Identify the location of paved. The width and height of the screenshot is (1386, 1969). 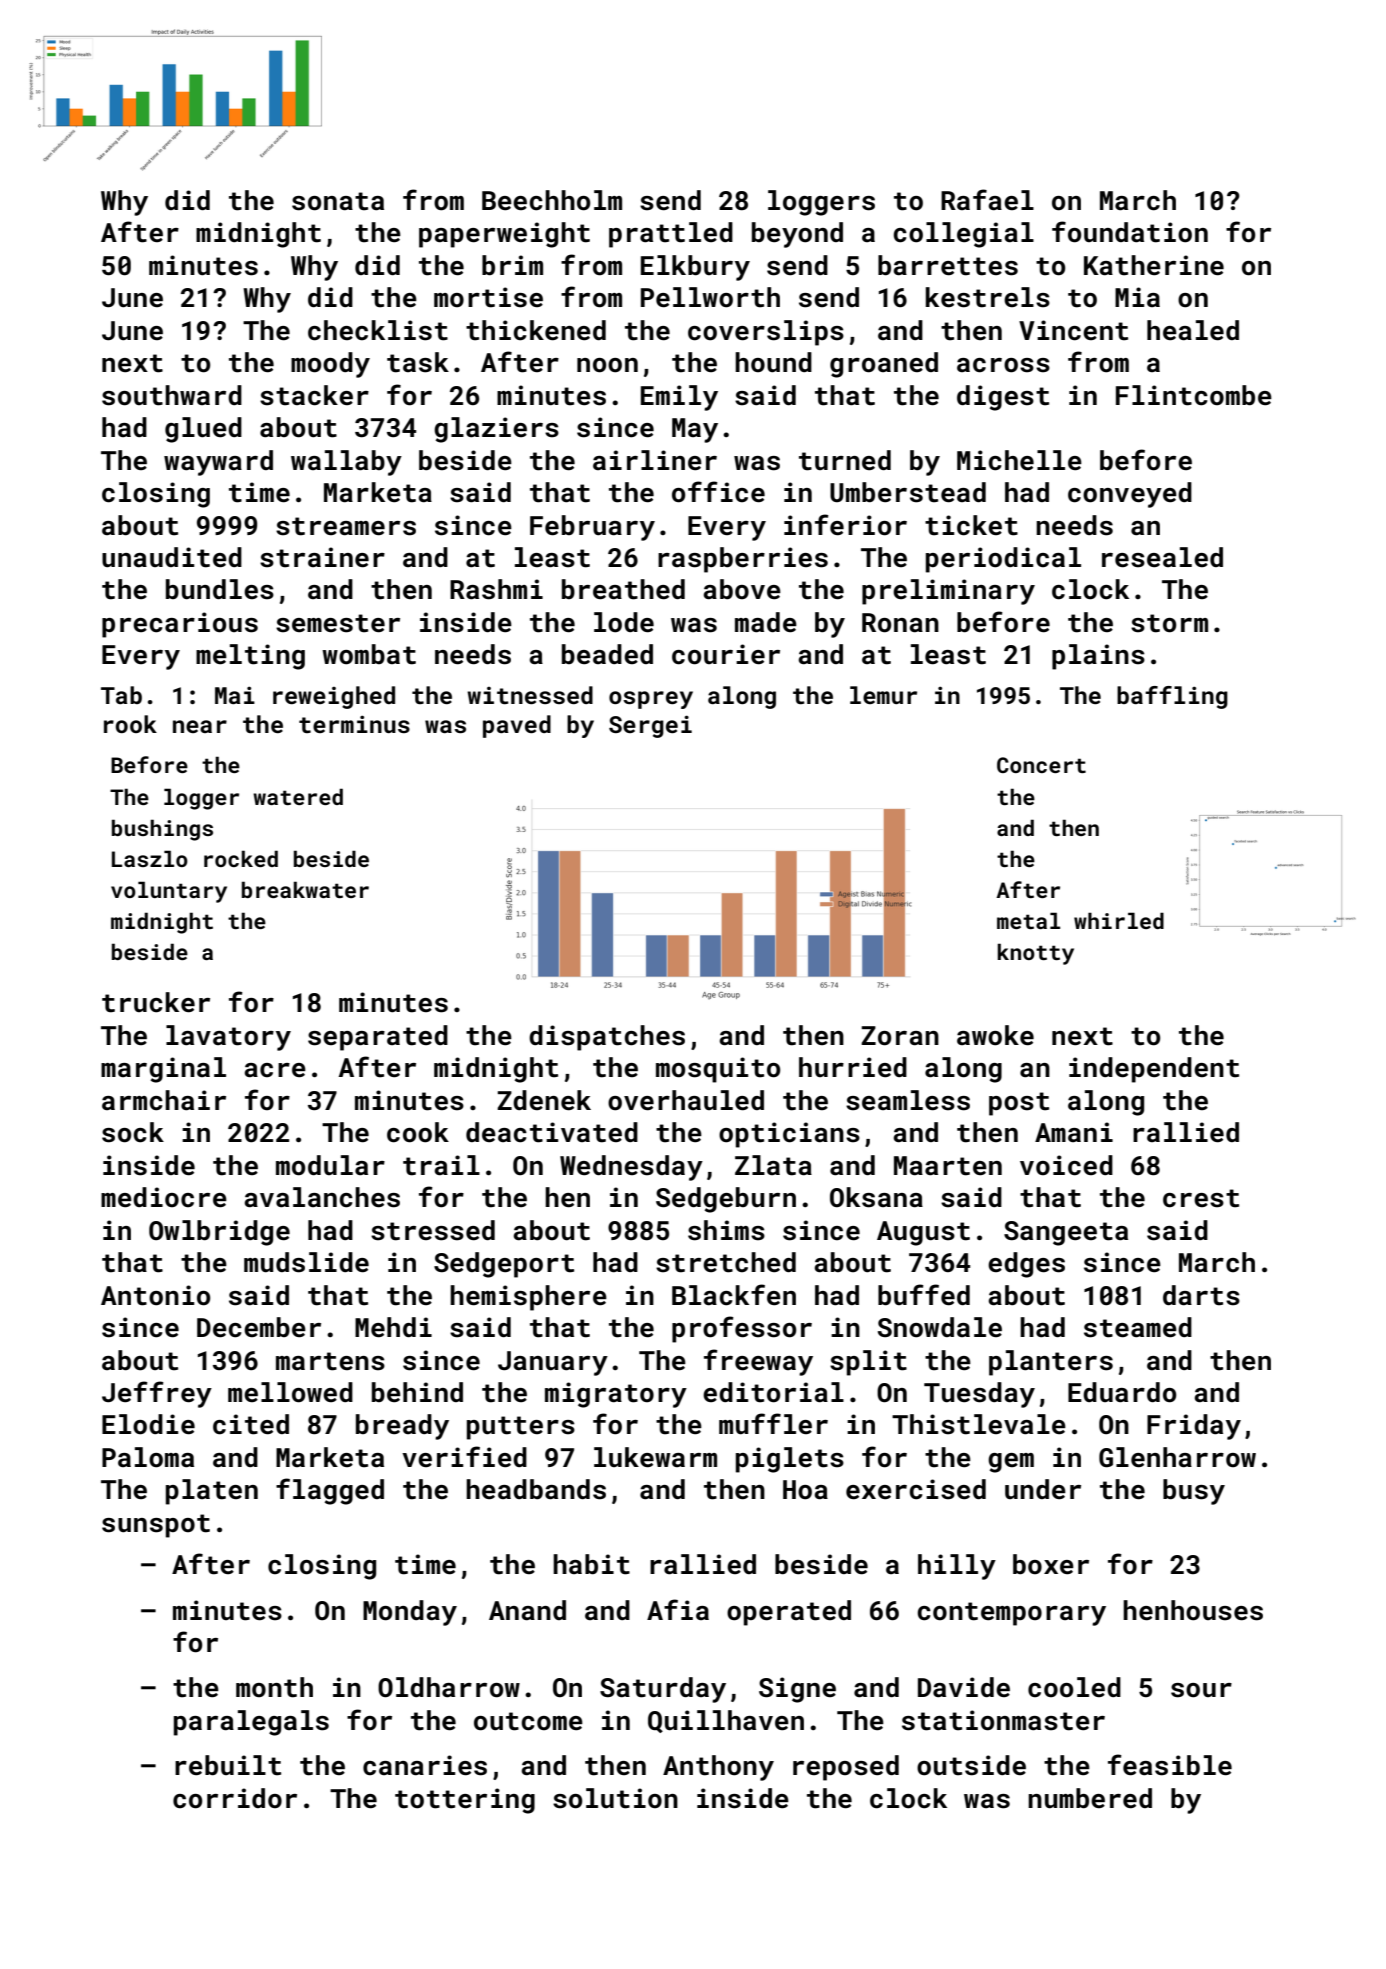
(517, 726).
